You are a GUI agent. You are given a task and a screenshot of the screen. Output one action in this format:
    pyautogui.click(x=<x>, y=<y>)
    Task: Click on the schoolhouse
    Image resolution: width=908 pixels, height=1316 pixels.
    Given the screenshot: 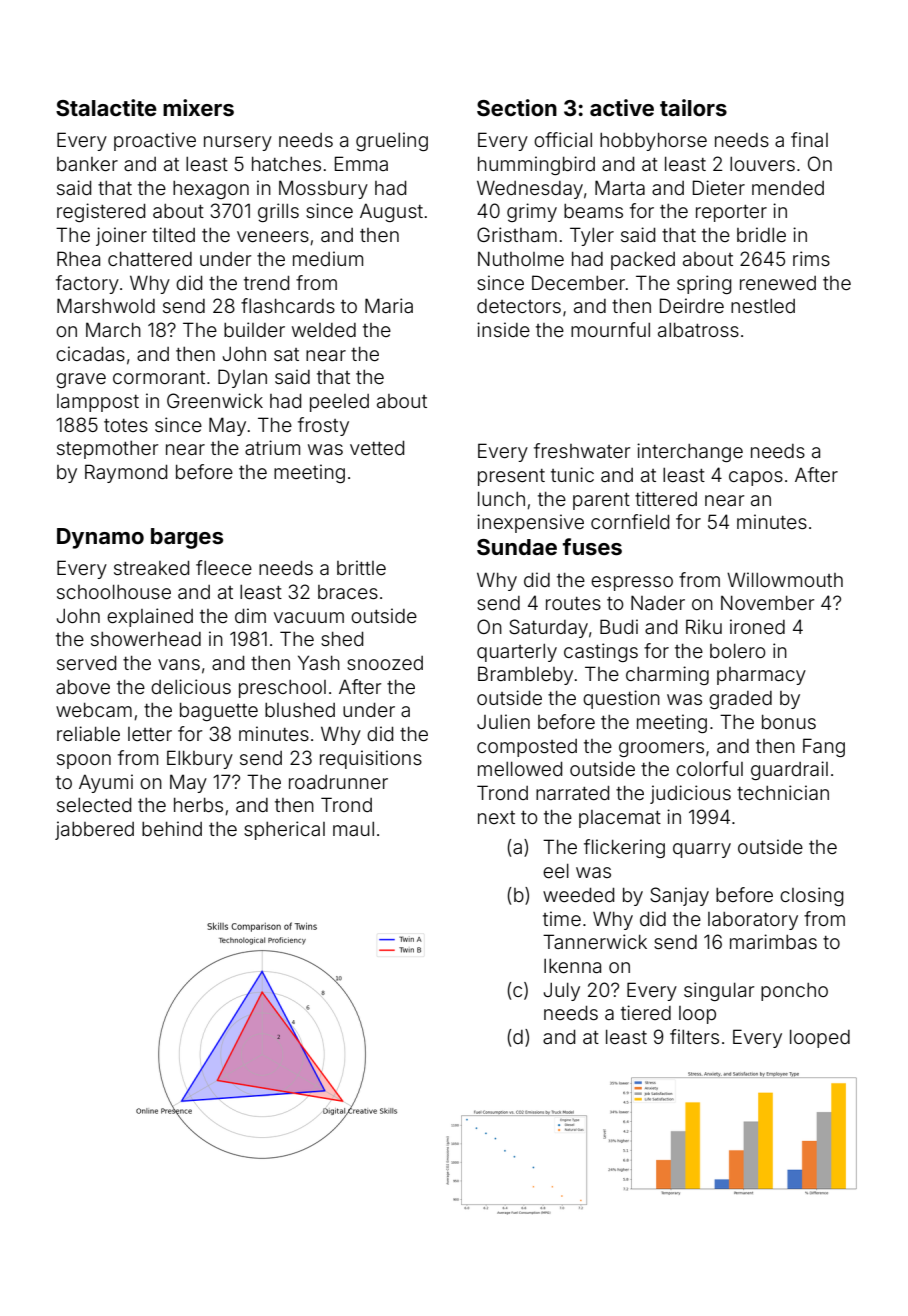 What is the action you would take?
    pyautogui.click(x=114, y=592)
